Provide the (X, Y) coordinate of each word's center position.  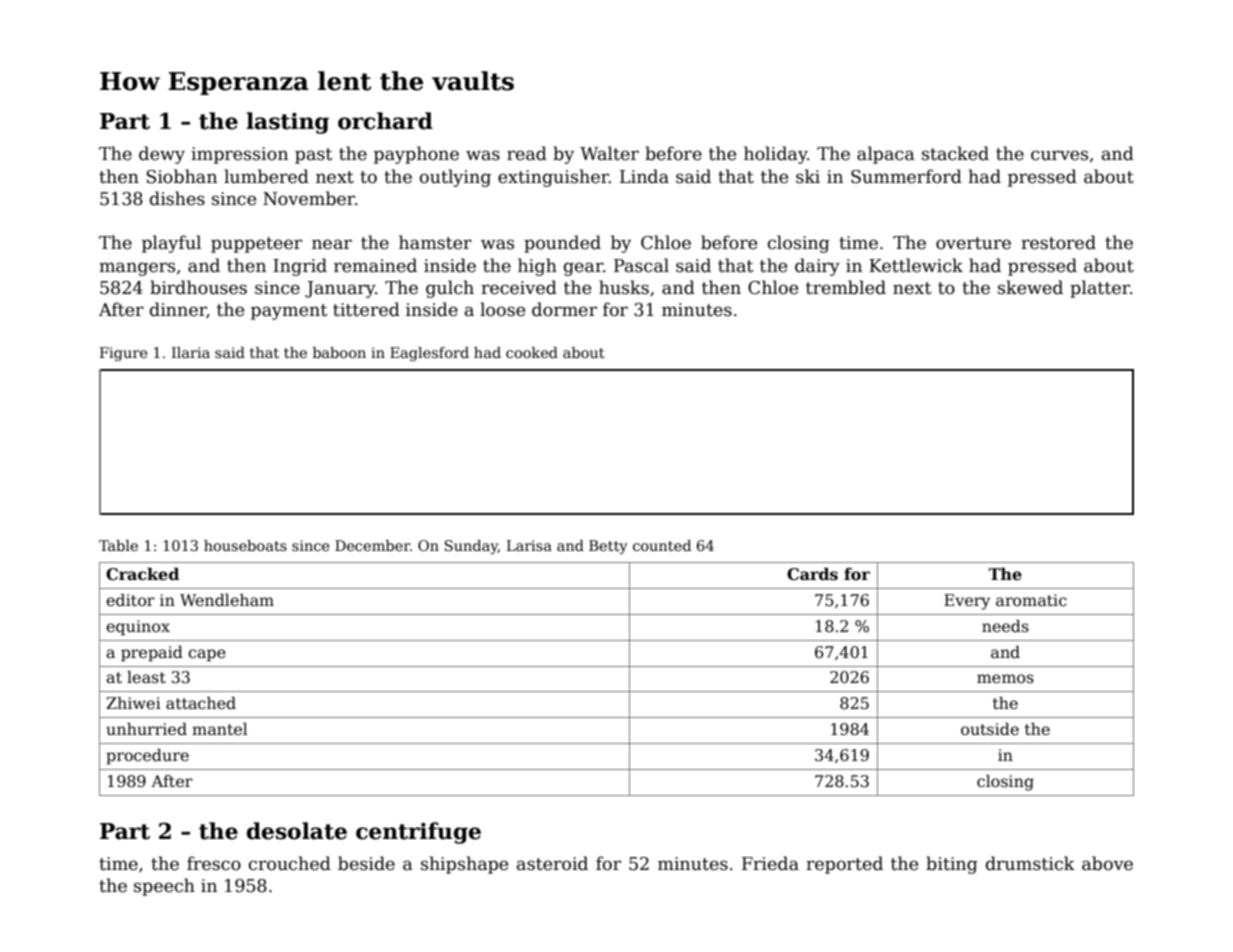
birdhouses (198, 287)
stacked (955, 153)
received (519, 287)
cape (207, 655)
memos (1005, 679)
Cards (812, 574)
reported (844, 865)
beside (366, 863)
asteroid (552, 863)
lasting (287, 123)
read (527, 153)
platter (1100, 289)
